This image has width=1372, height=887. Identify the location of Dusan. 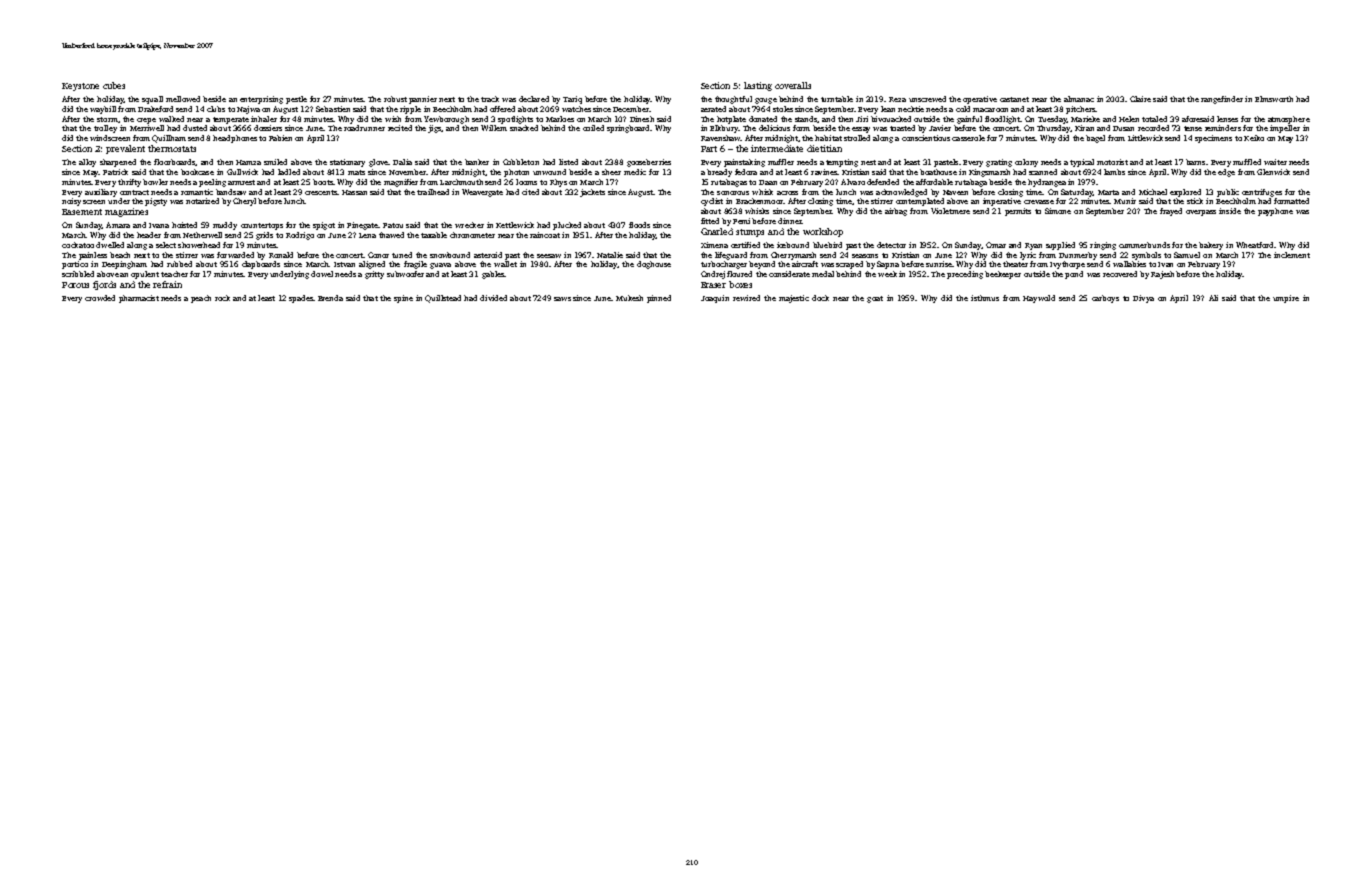
(1123, 128).
